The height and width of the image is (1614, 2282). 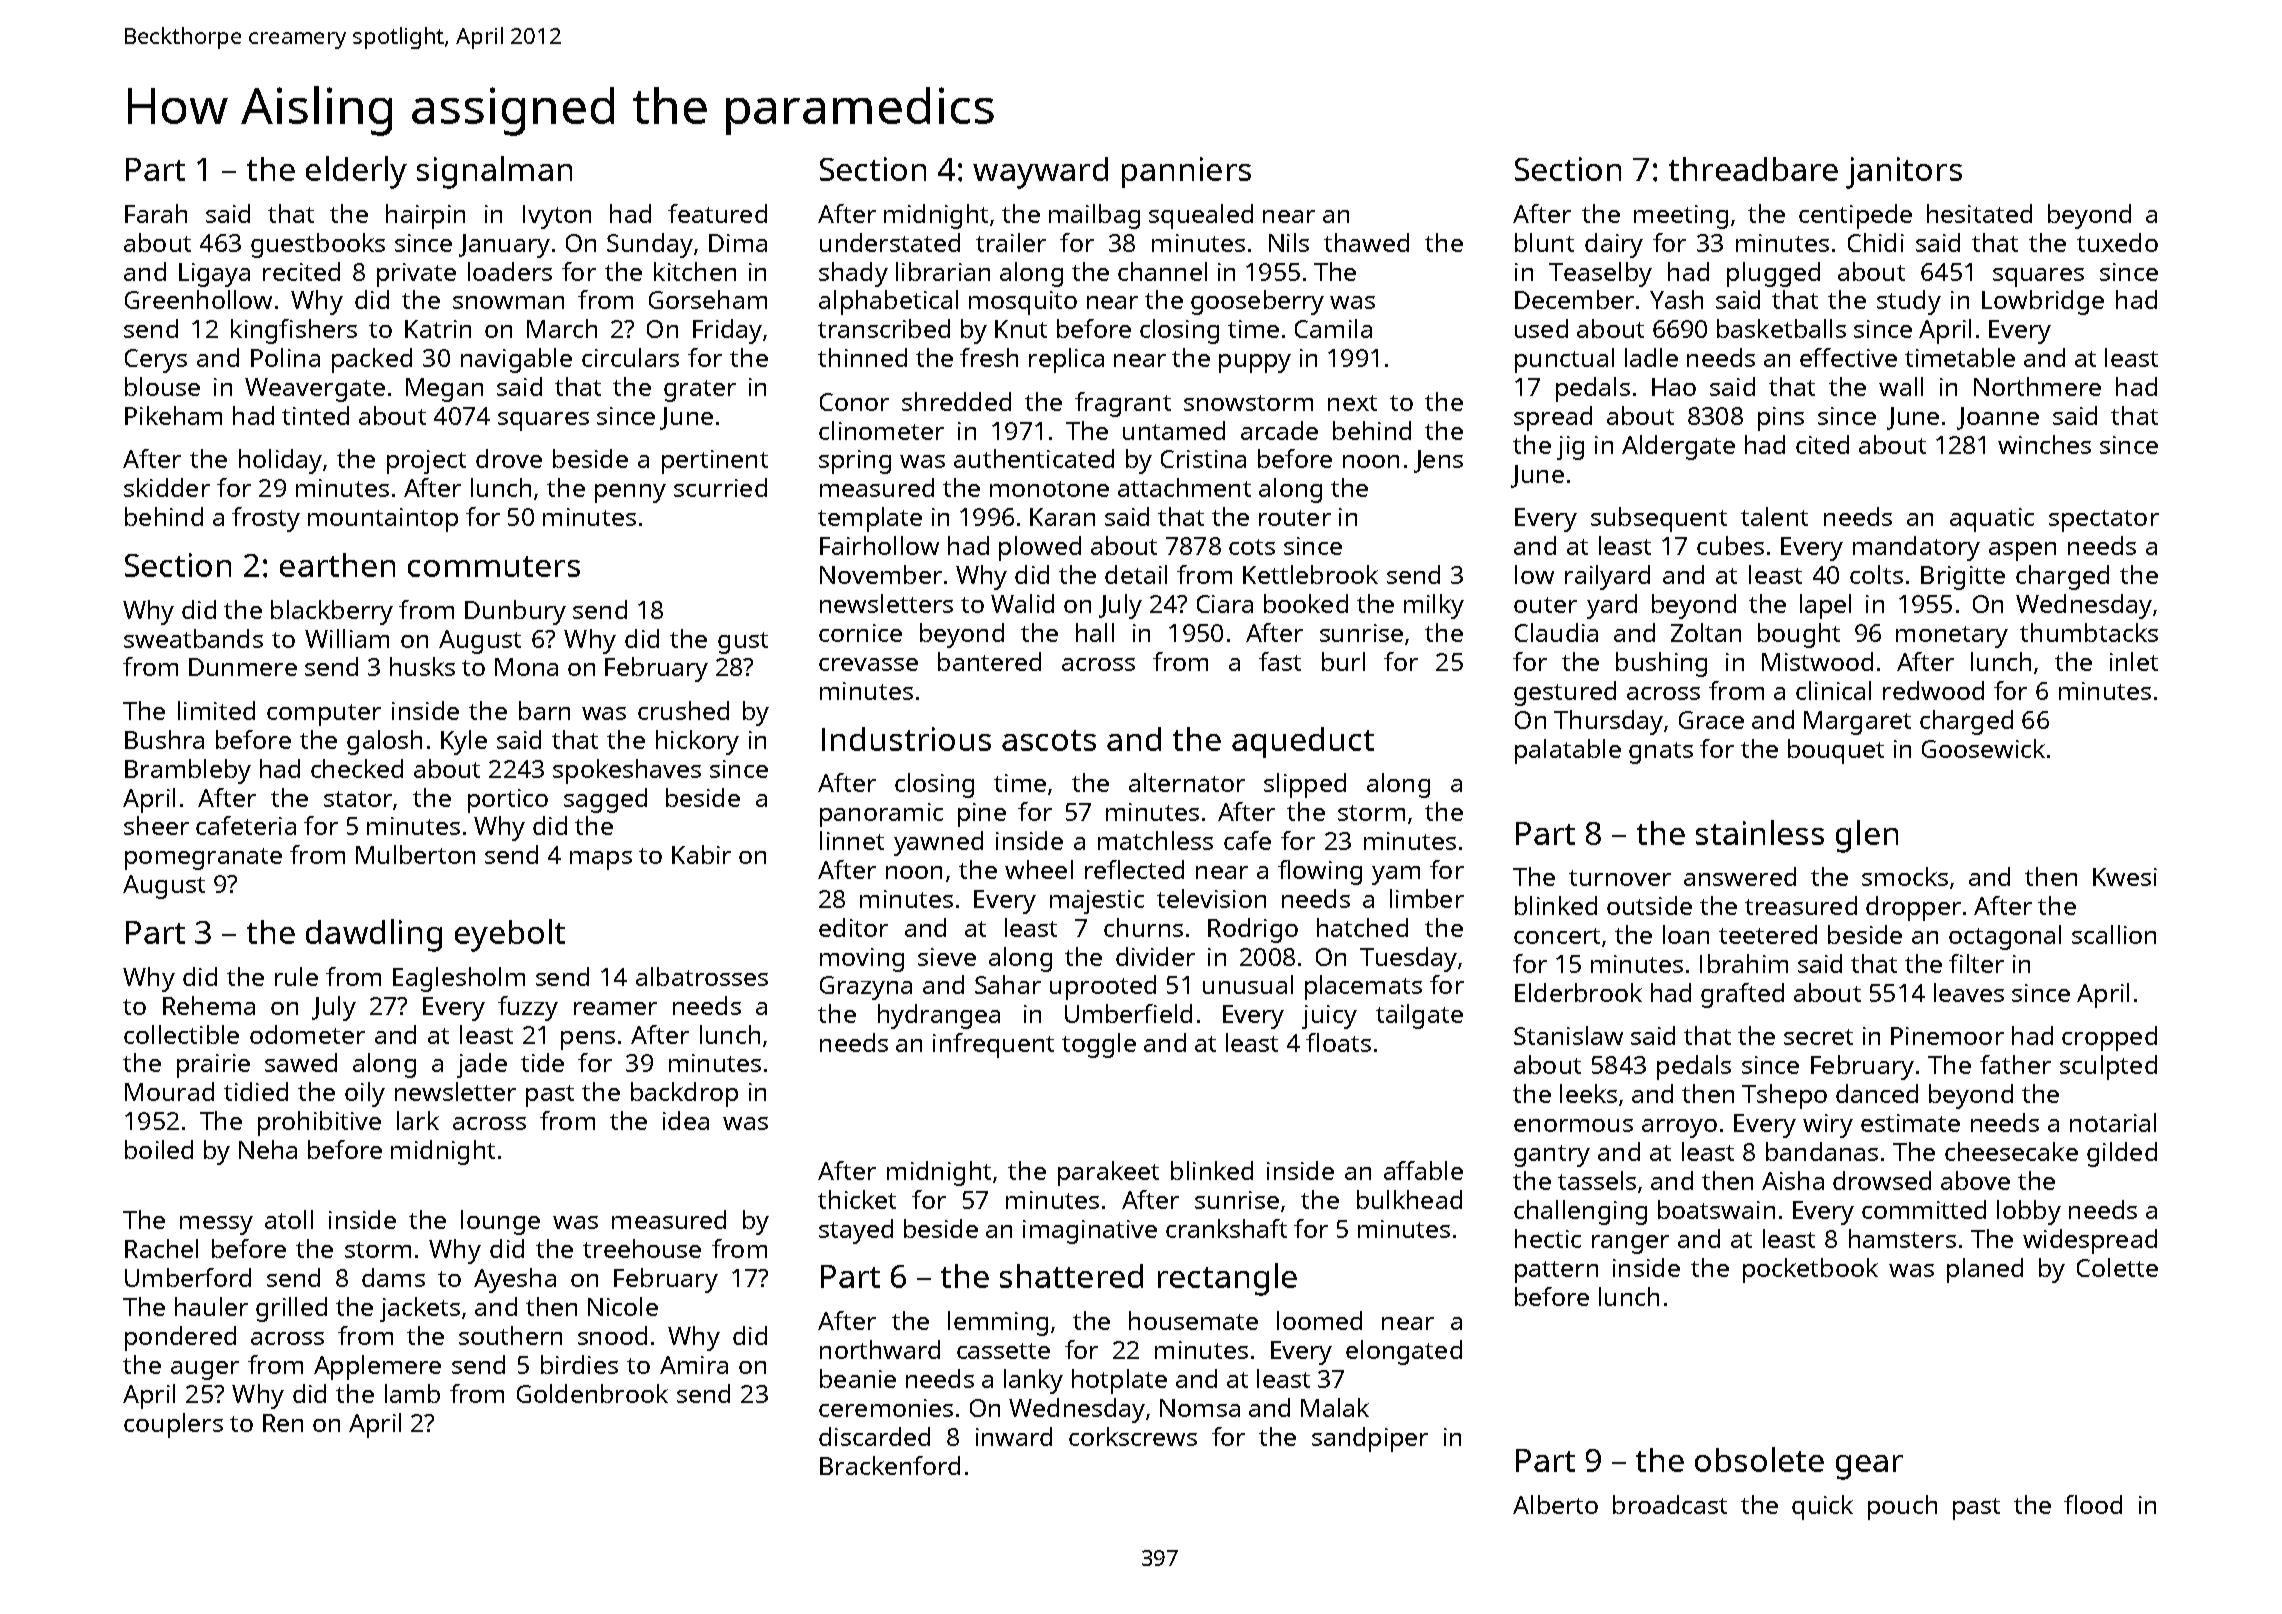 I want to click on auger, so click(x=205, y=1370).
